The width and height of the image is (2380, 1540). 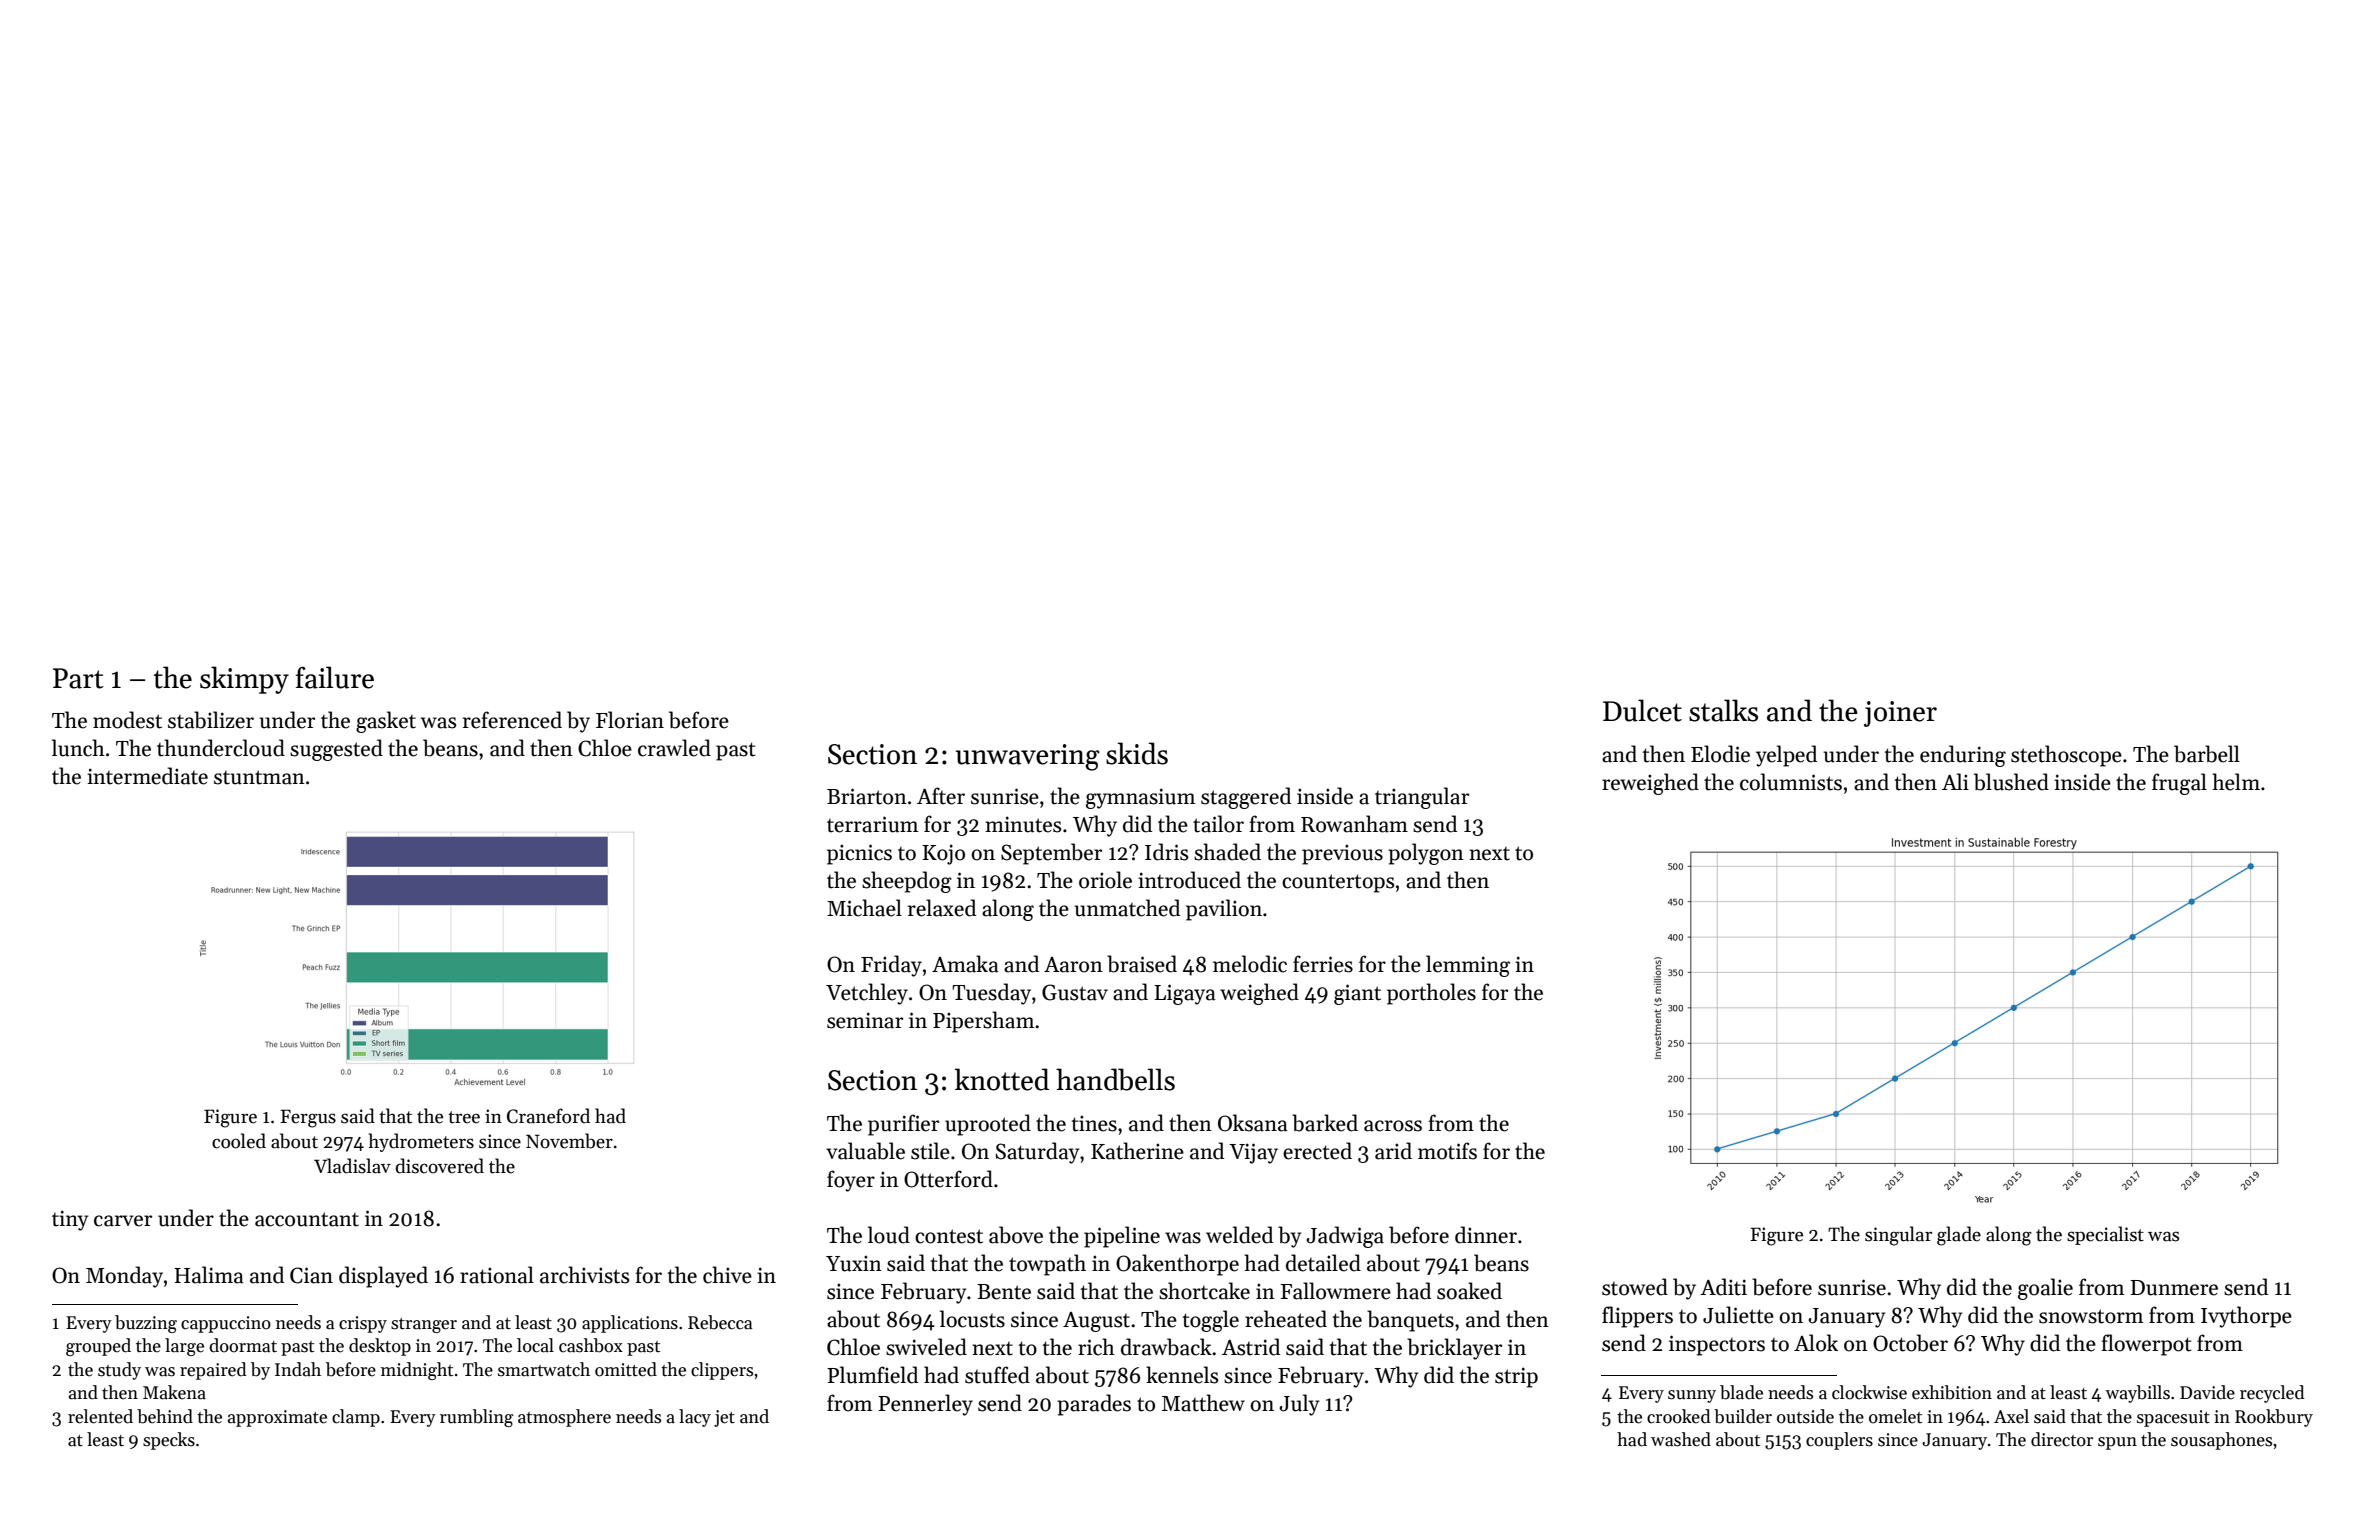 What do you see at coordinates (2045, 1289) in the image?
I see `goalie` at bounding box center [2045, 1289].
